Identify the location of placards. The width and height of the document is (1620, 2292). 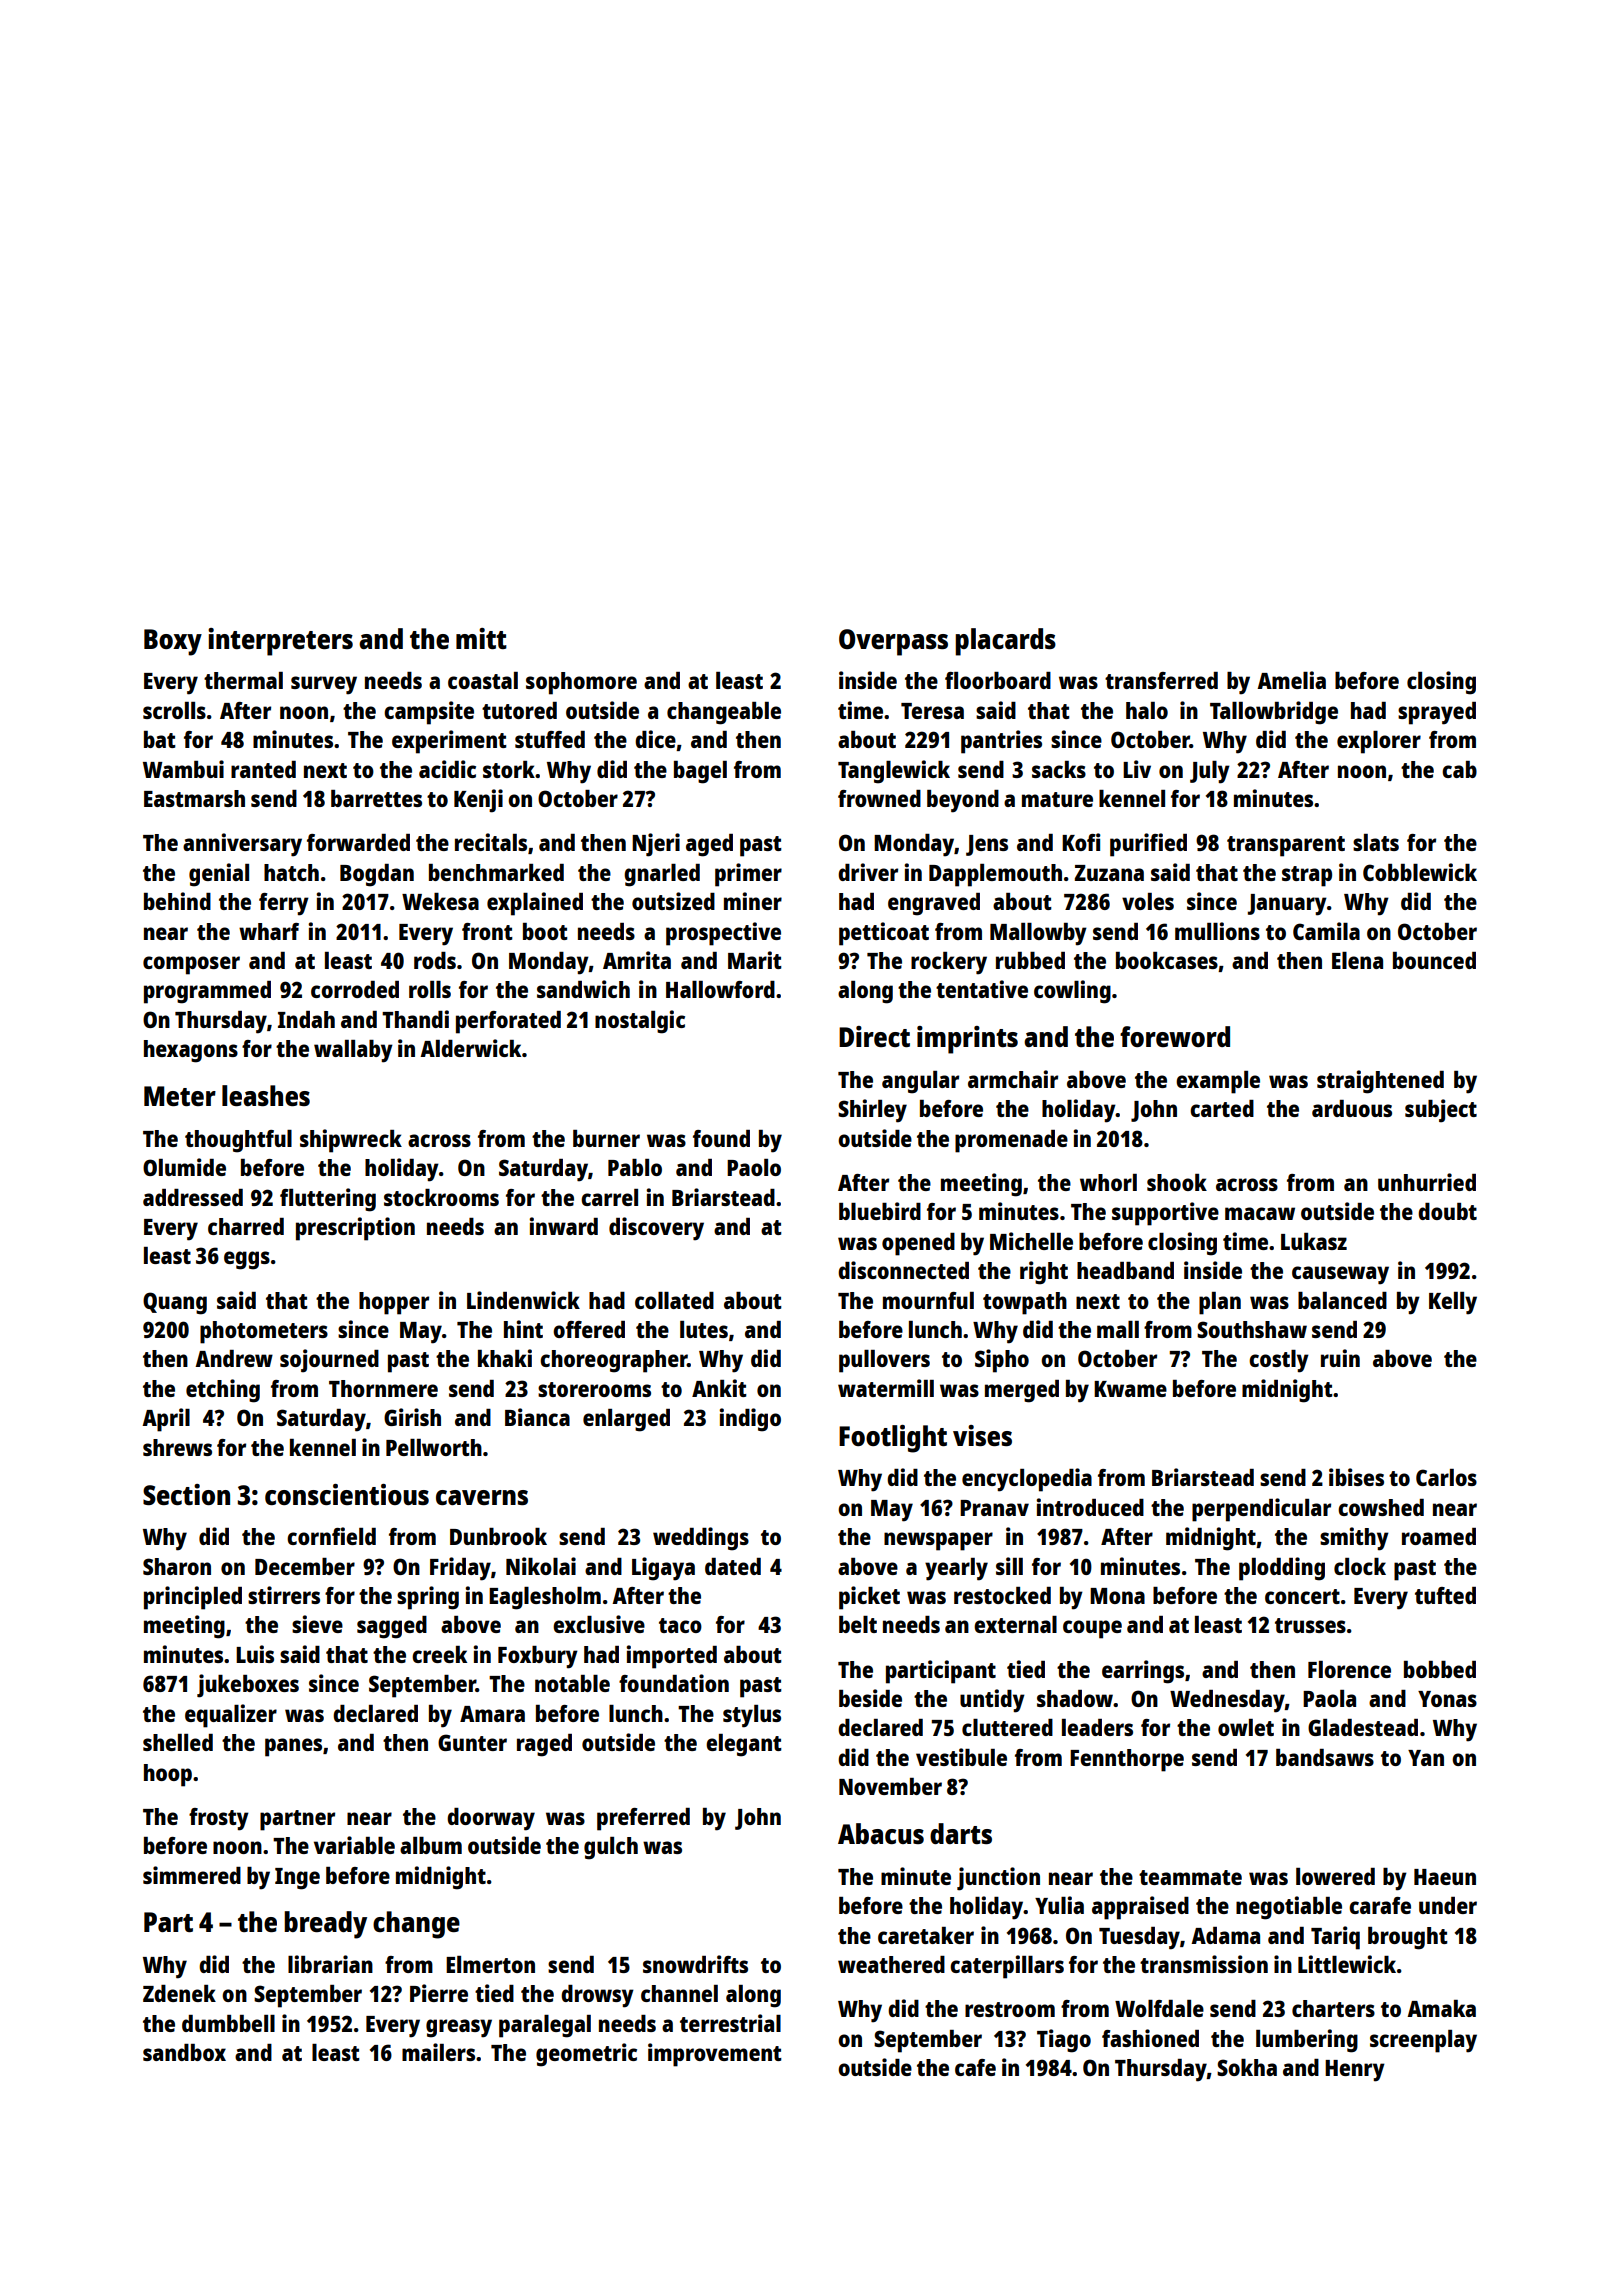
(1005, 642).
